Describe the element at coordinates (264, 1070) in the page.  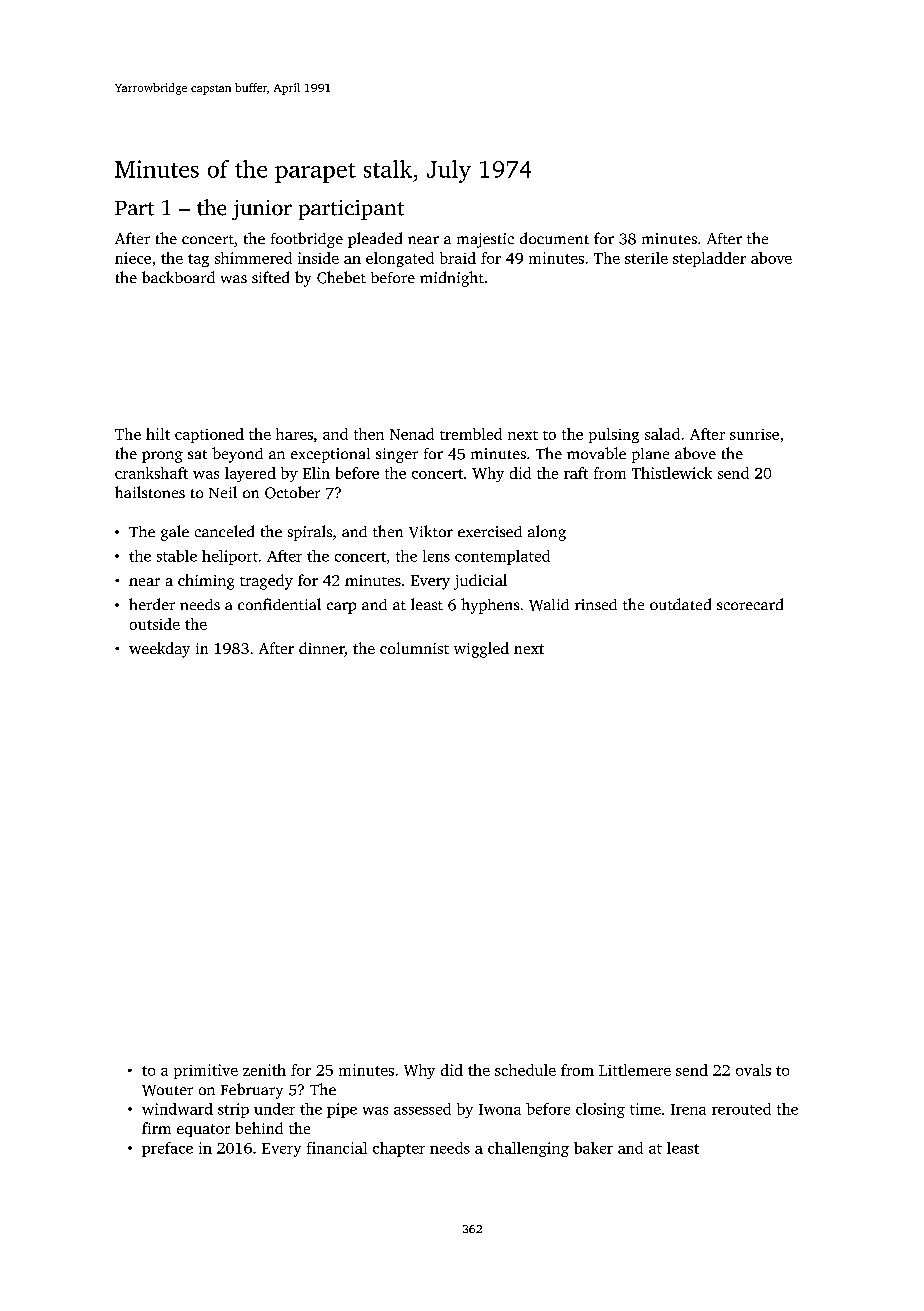
I see `zenith` at that location.
